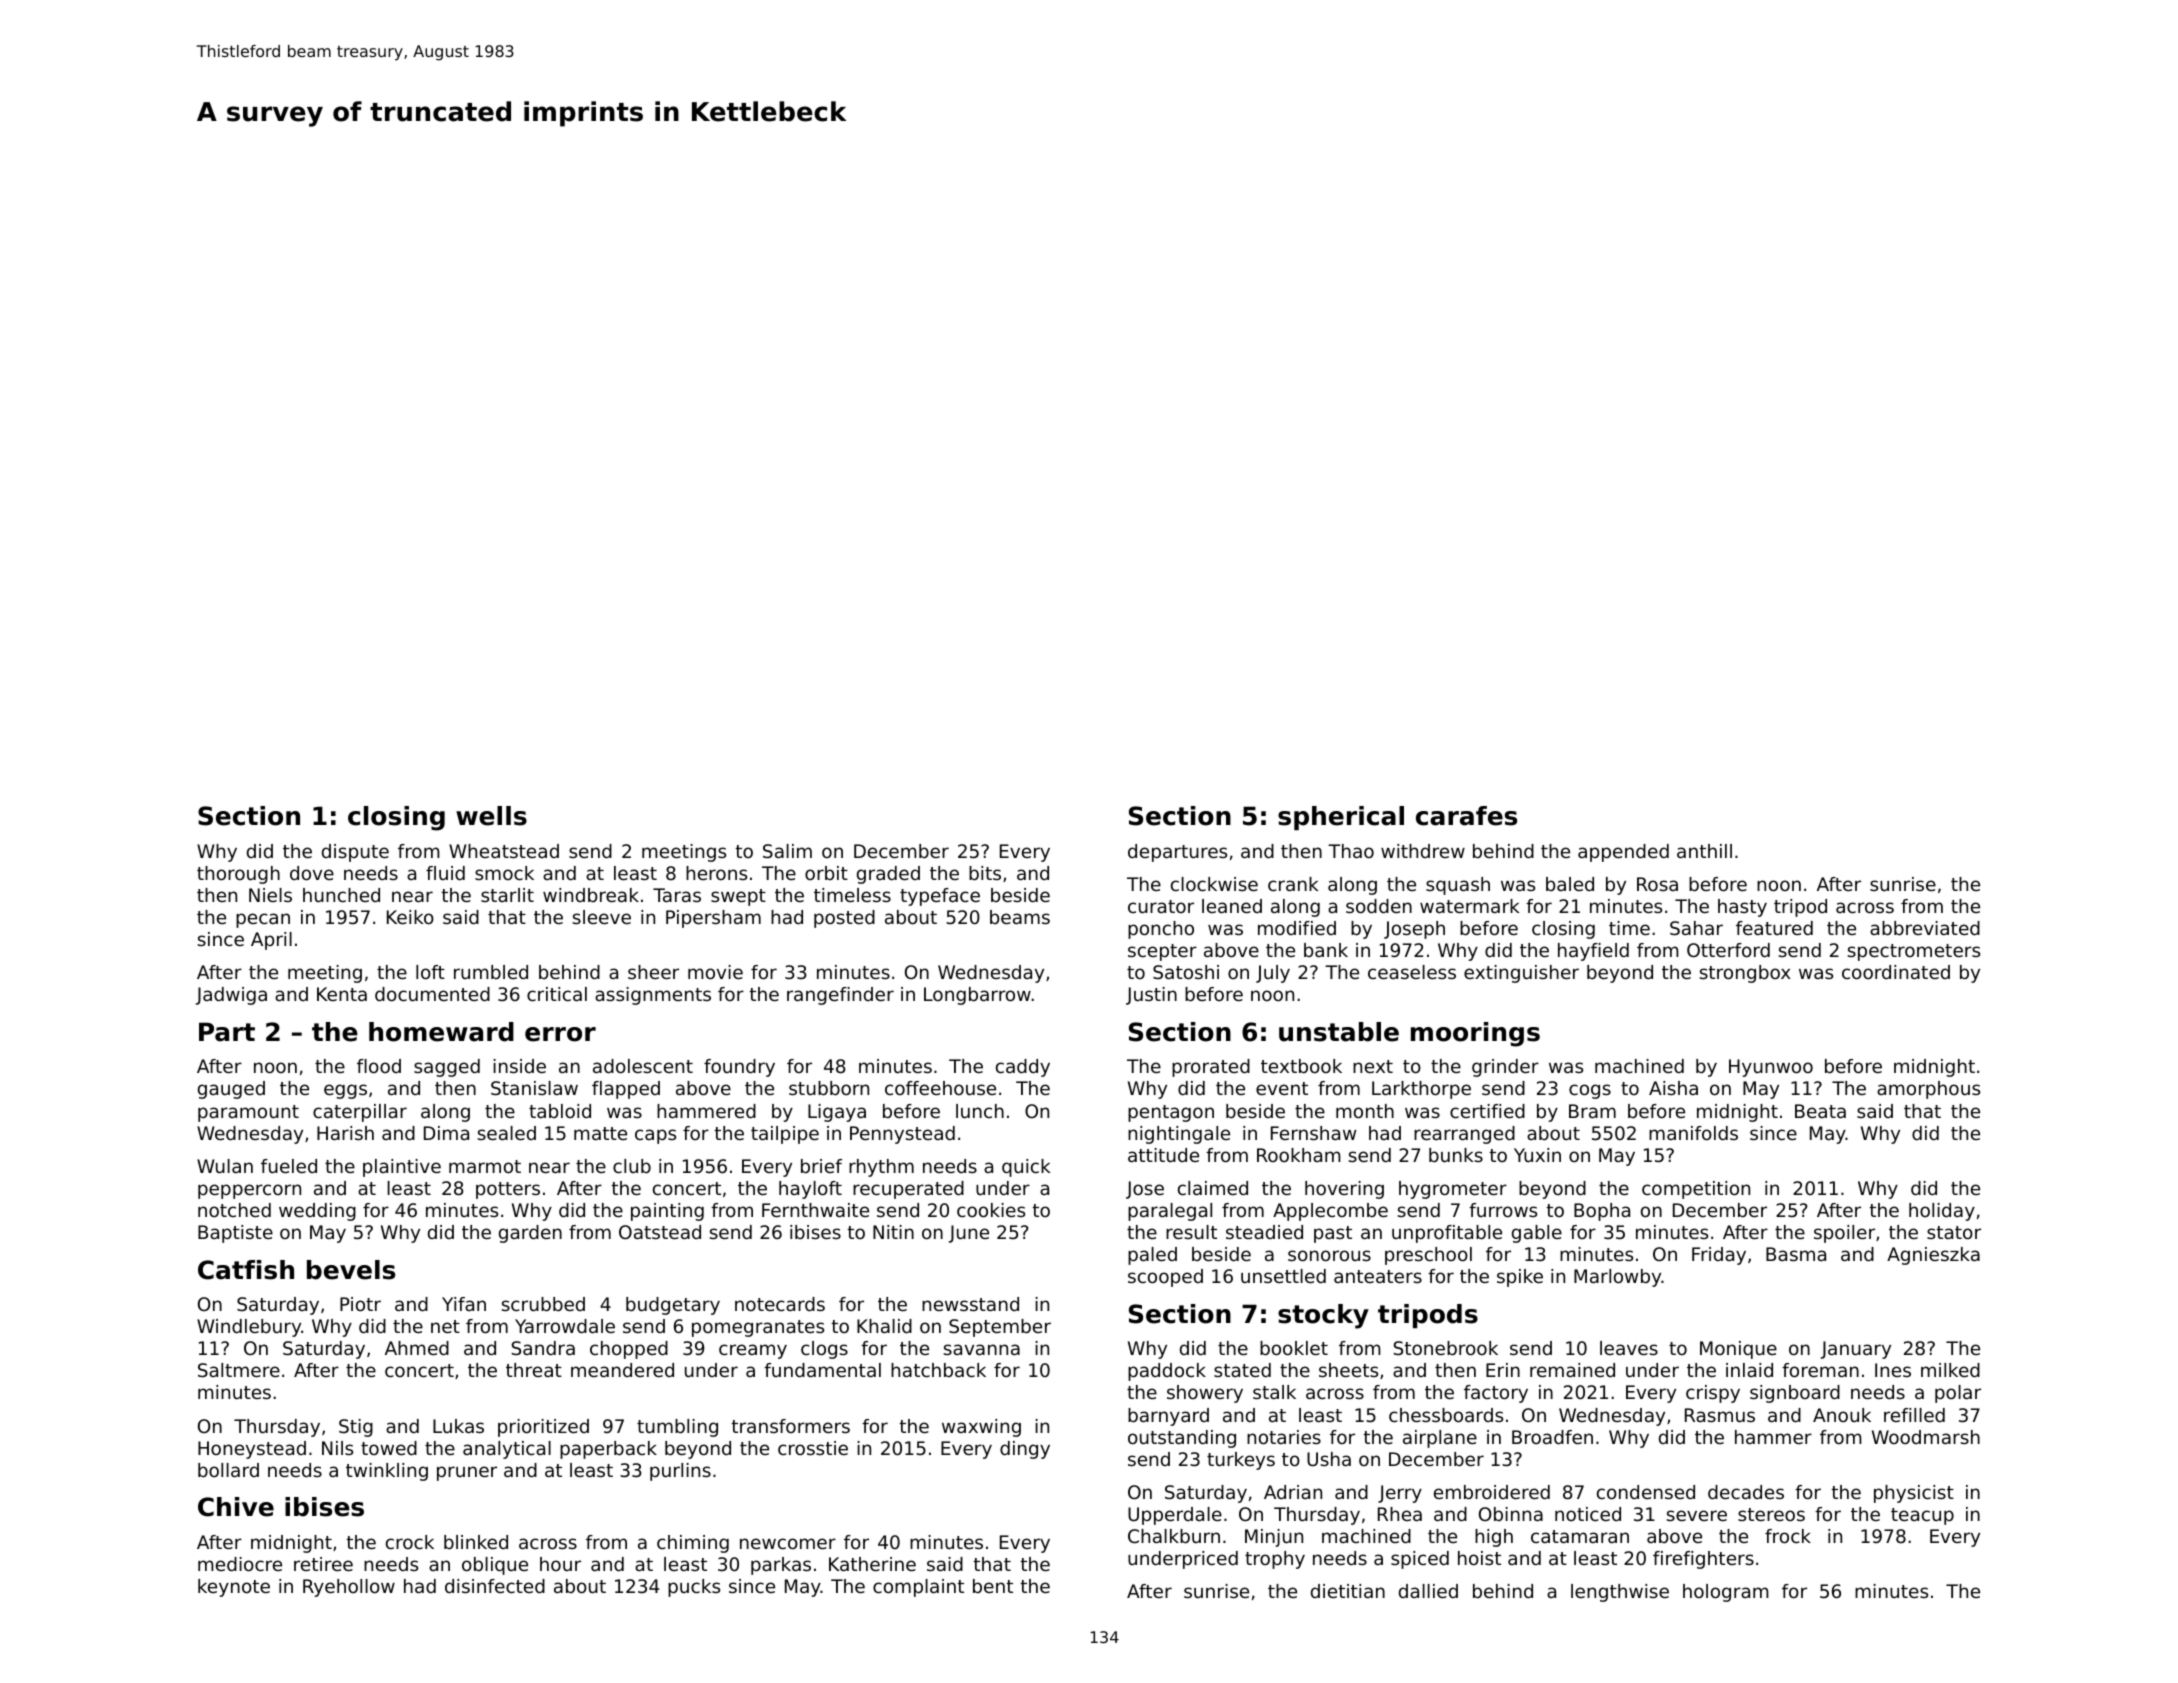 This screenshot has height=1683, width=2178. Describe the element at coordinates (1152, 1256) in the screenshot. I see `paled` at that location.
